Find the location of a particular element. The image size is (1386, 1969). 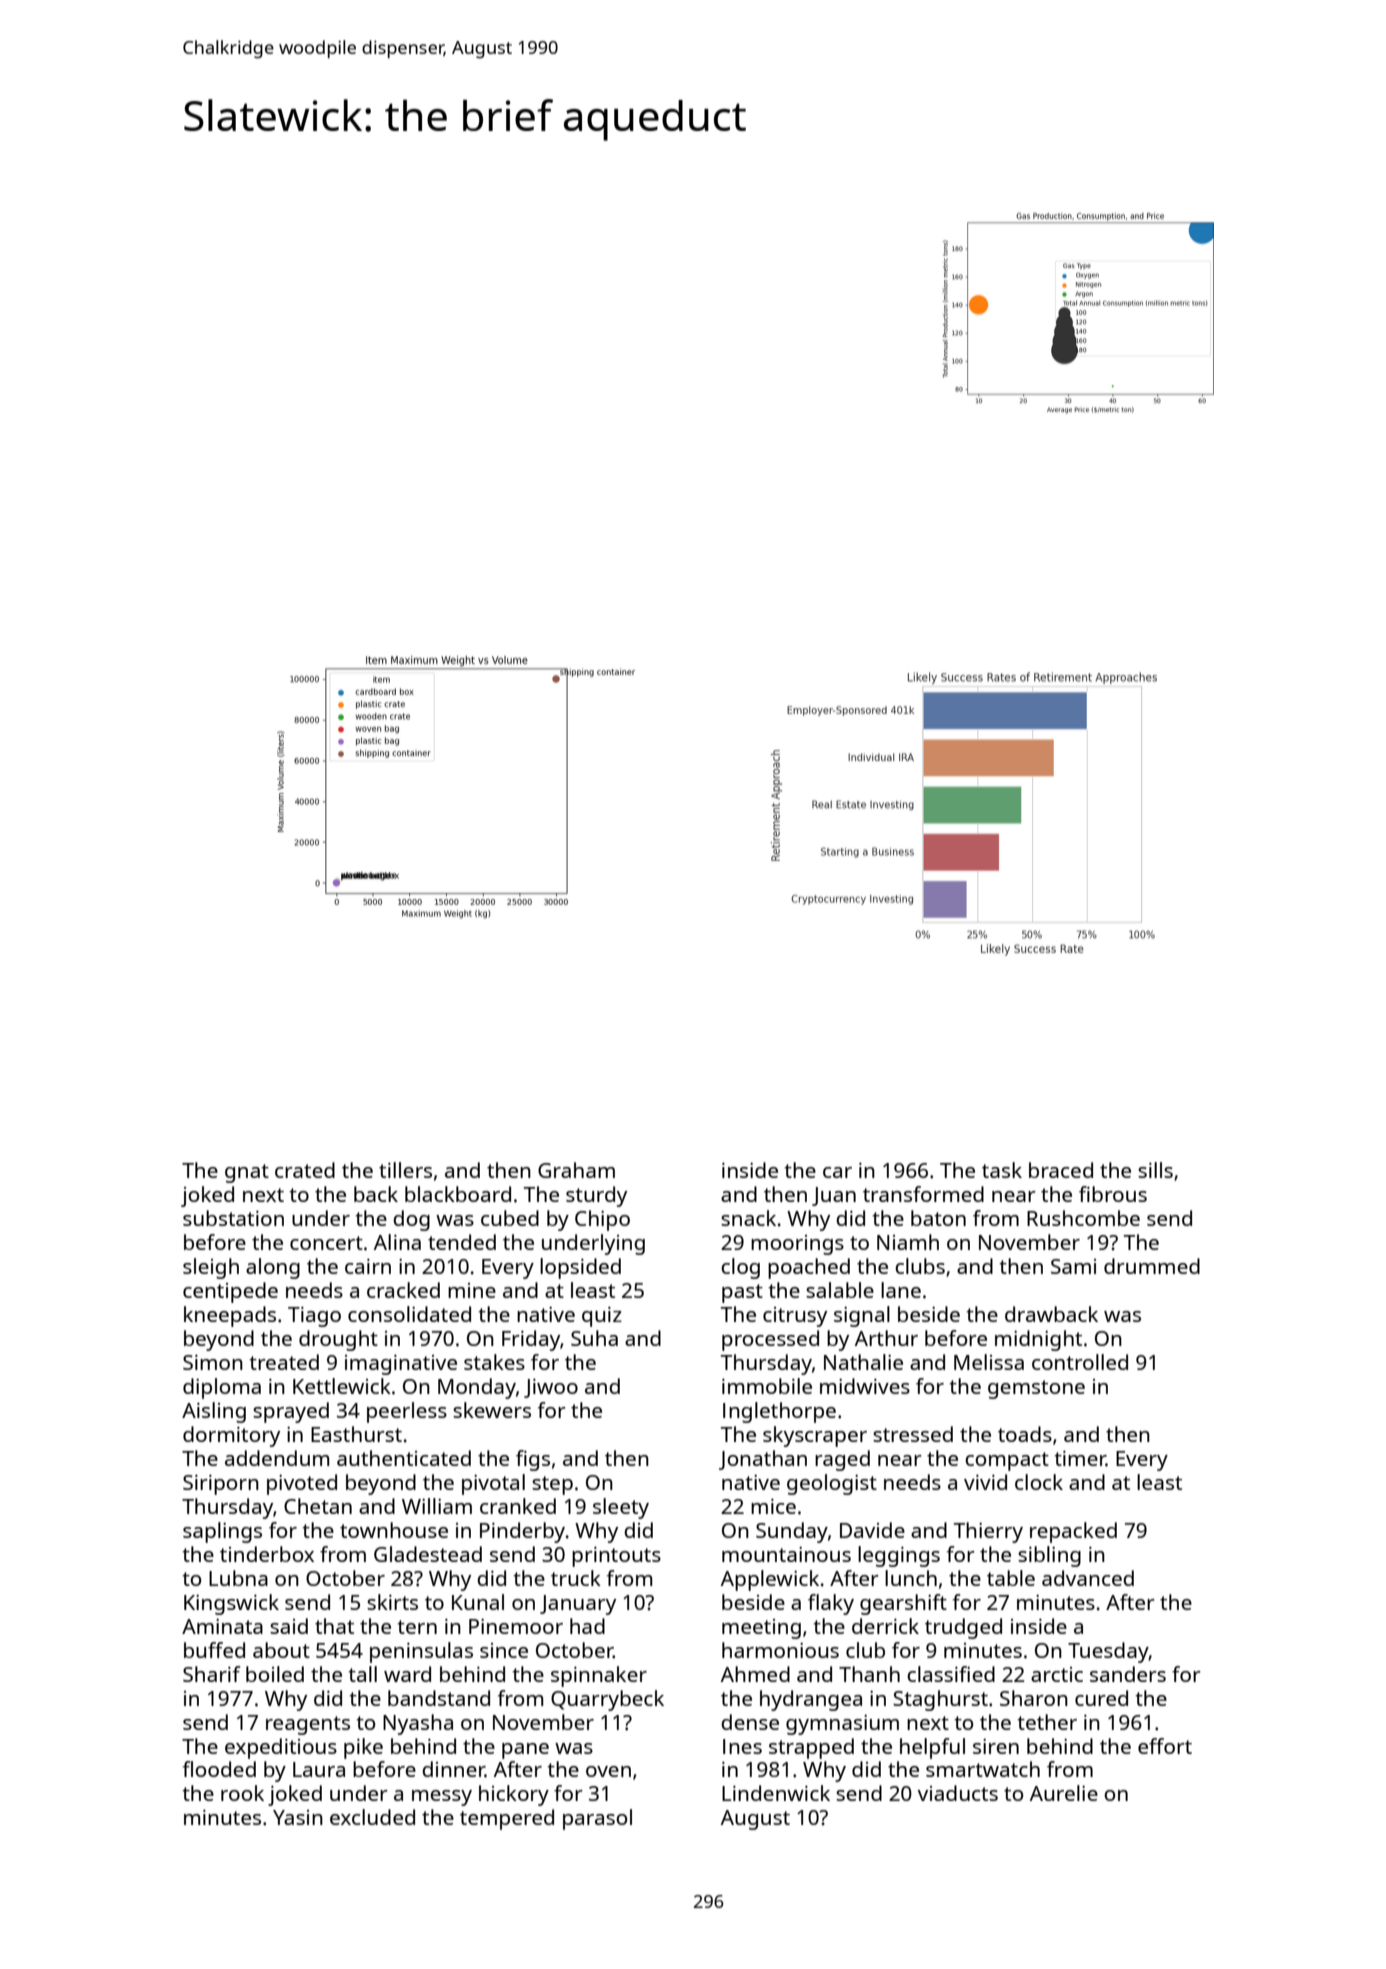

about is located at coordinates (281, 1650).
